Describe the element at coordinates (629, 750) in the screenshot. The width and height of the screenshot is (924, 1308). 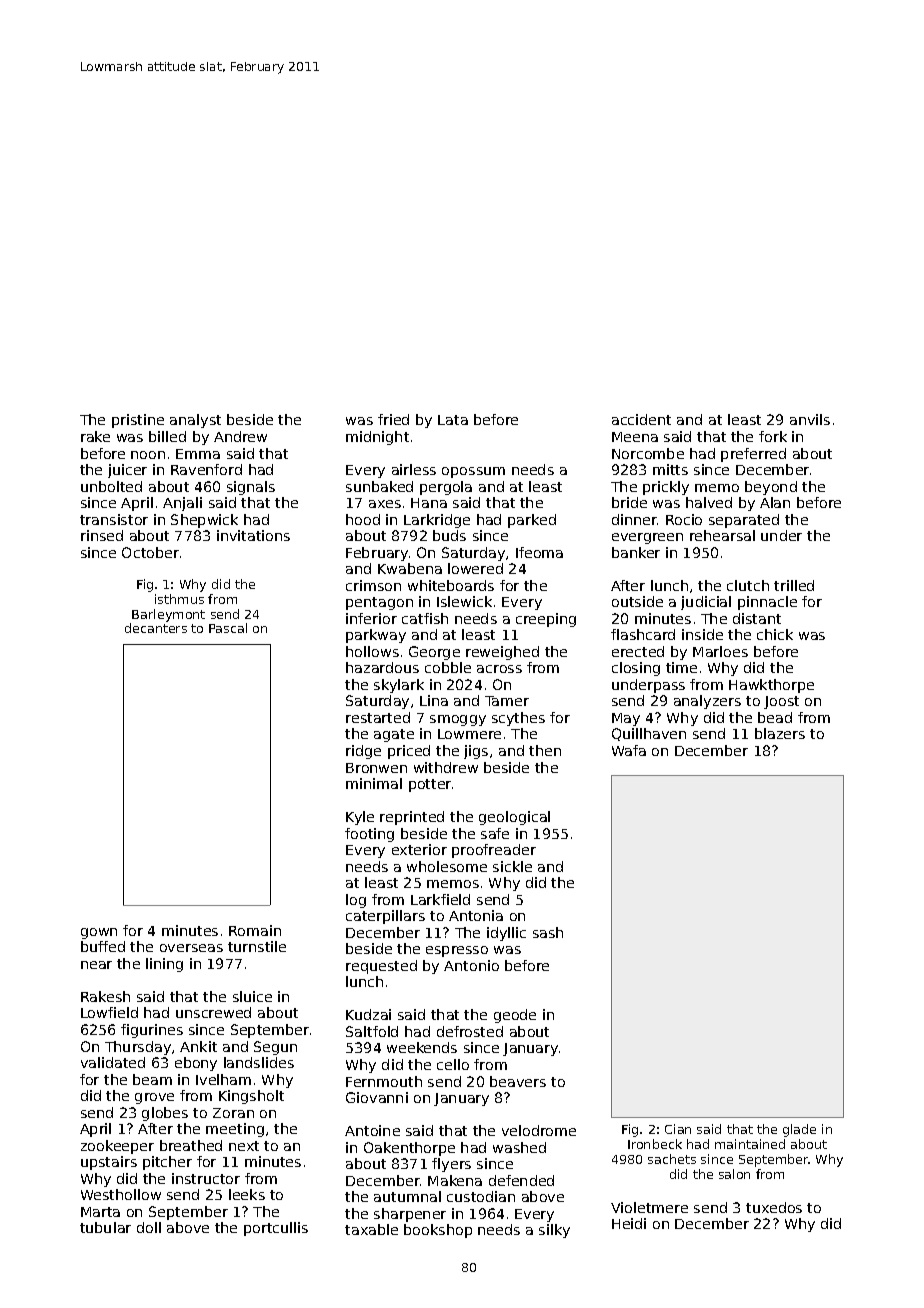
I see `Wafa` at that location.
